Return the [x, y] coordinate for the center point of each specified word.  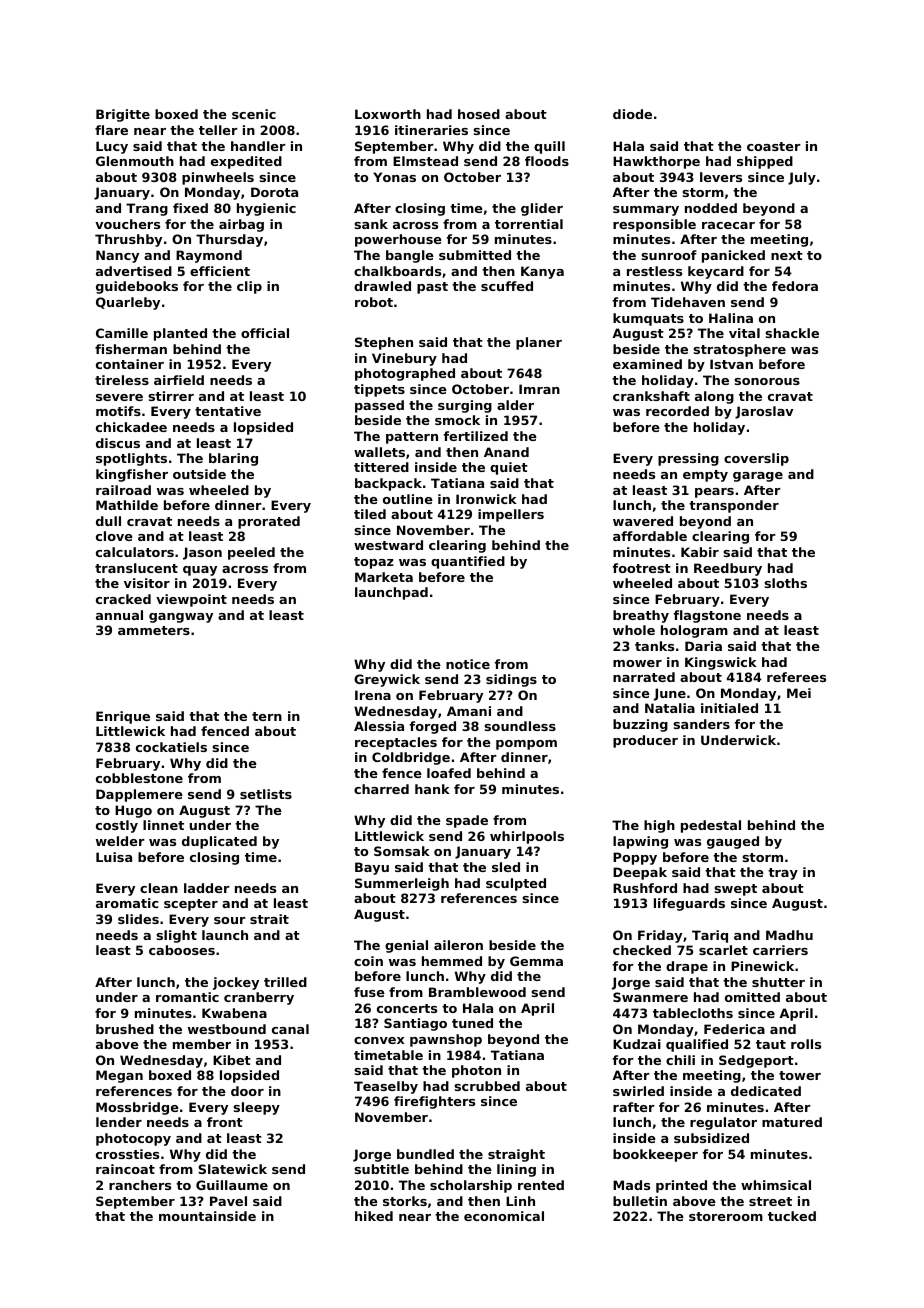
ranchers [140, 1185]
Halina [731, 318]
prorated [269, 522]
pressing [688, 459]
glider [542, 209]
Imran [539, 389]
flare [111, 130]
